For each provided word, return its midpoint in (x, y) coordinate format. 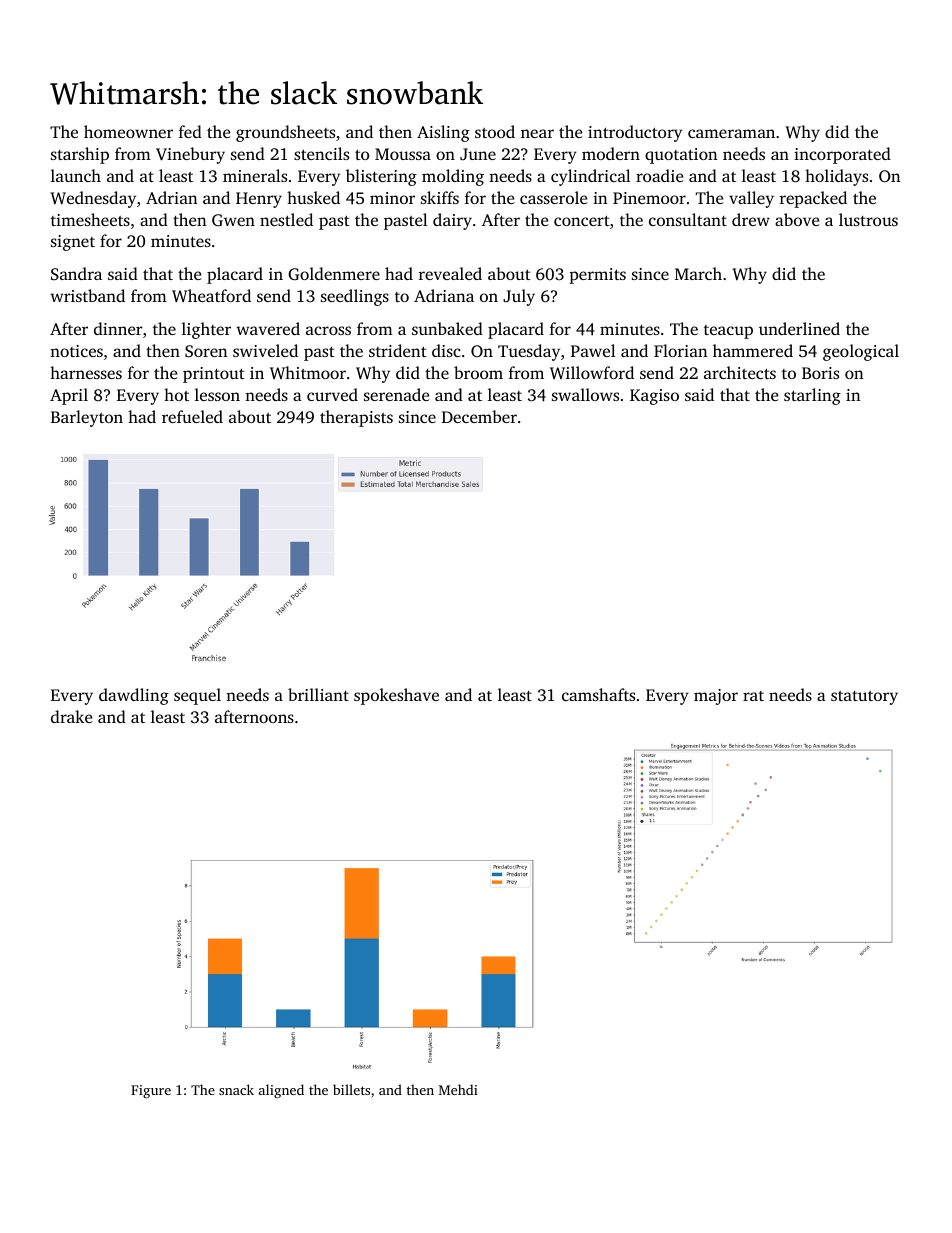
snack (236, 1089)
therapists (356, 418)
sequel (197, 696)
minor (392, 198)
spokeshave (396, 696)
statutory (864, 698)
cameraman (731, 133)
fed (190, 131)
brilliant (318, 694)
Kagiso (654, 397)
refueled (192, 416)
